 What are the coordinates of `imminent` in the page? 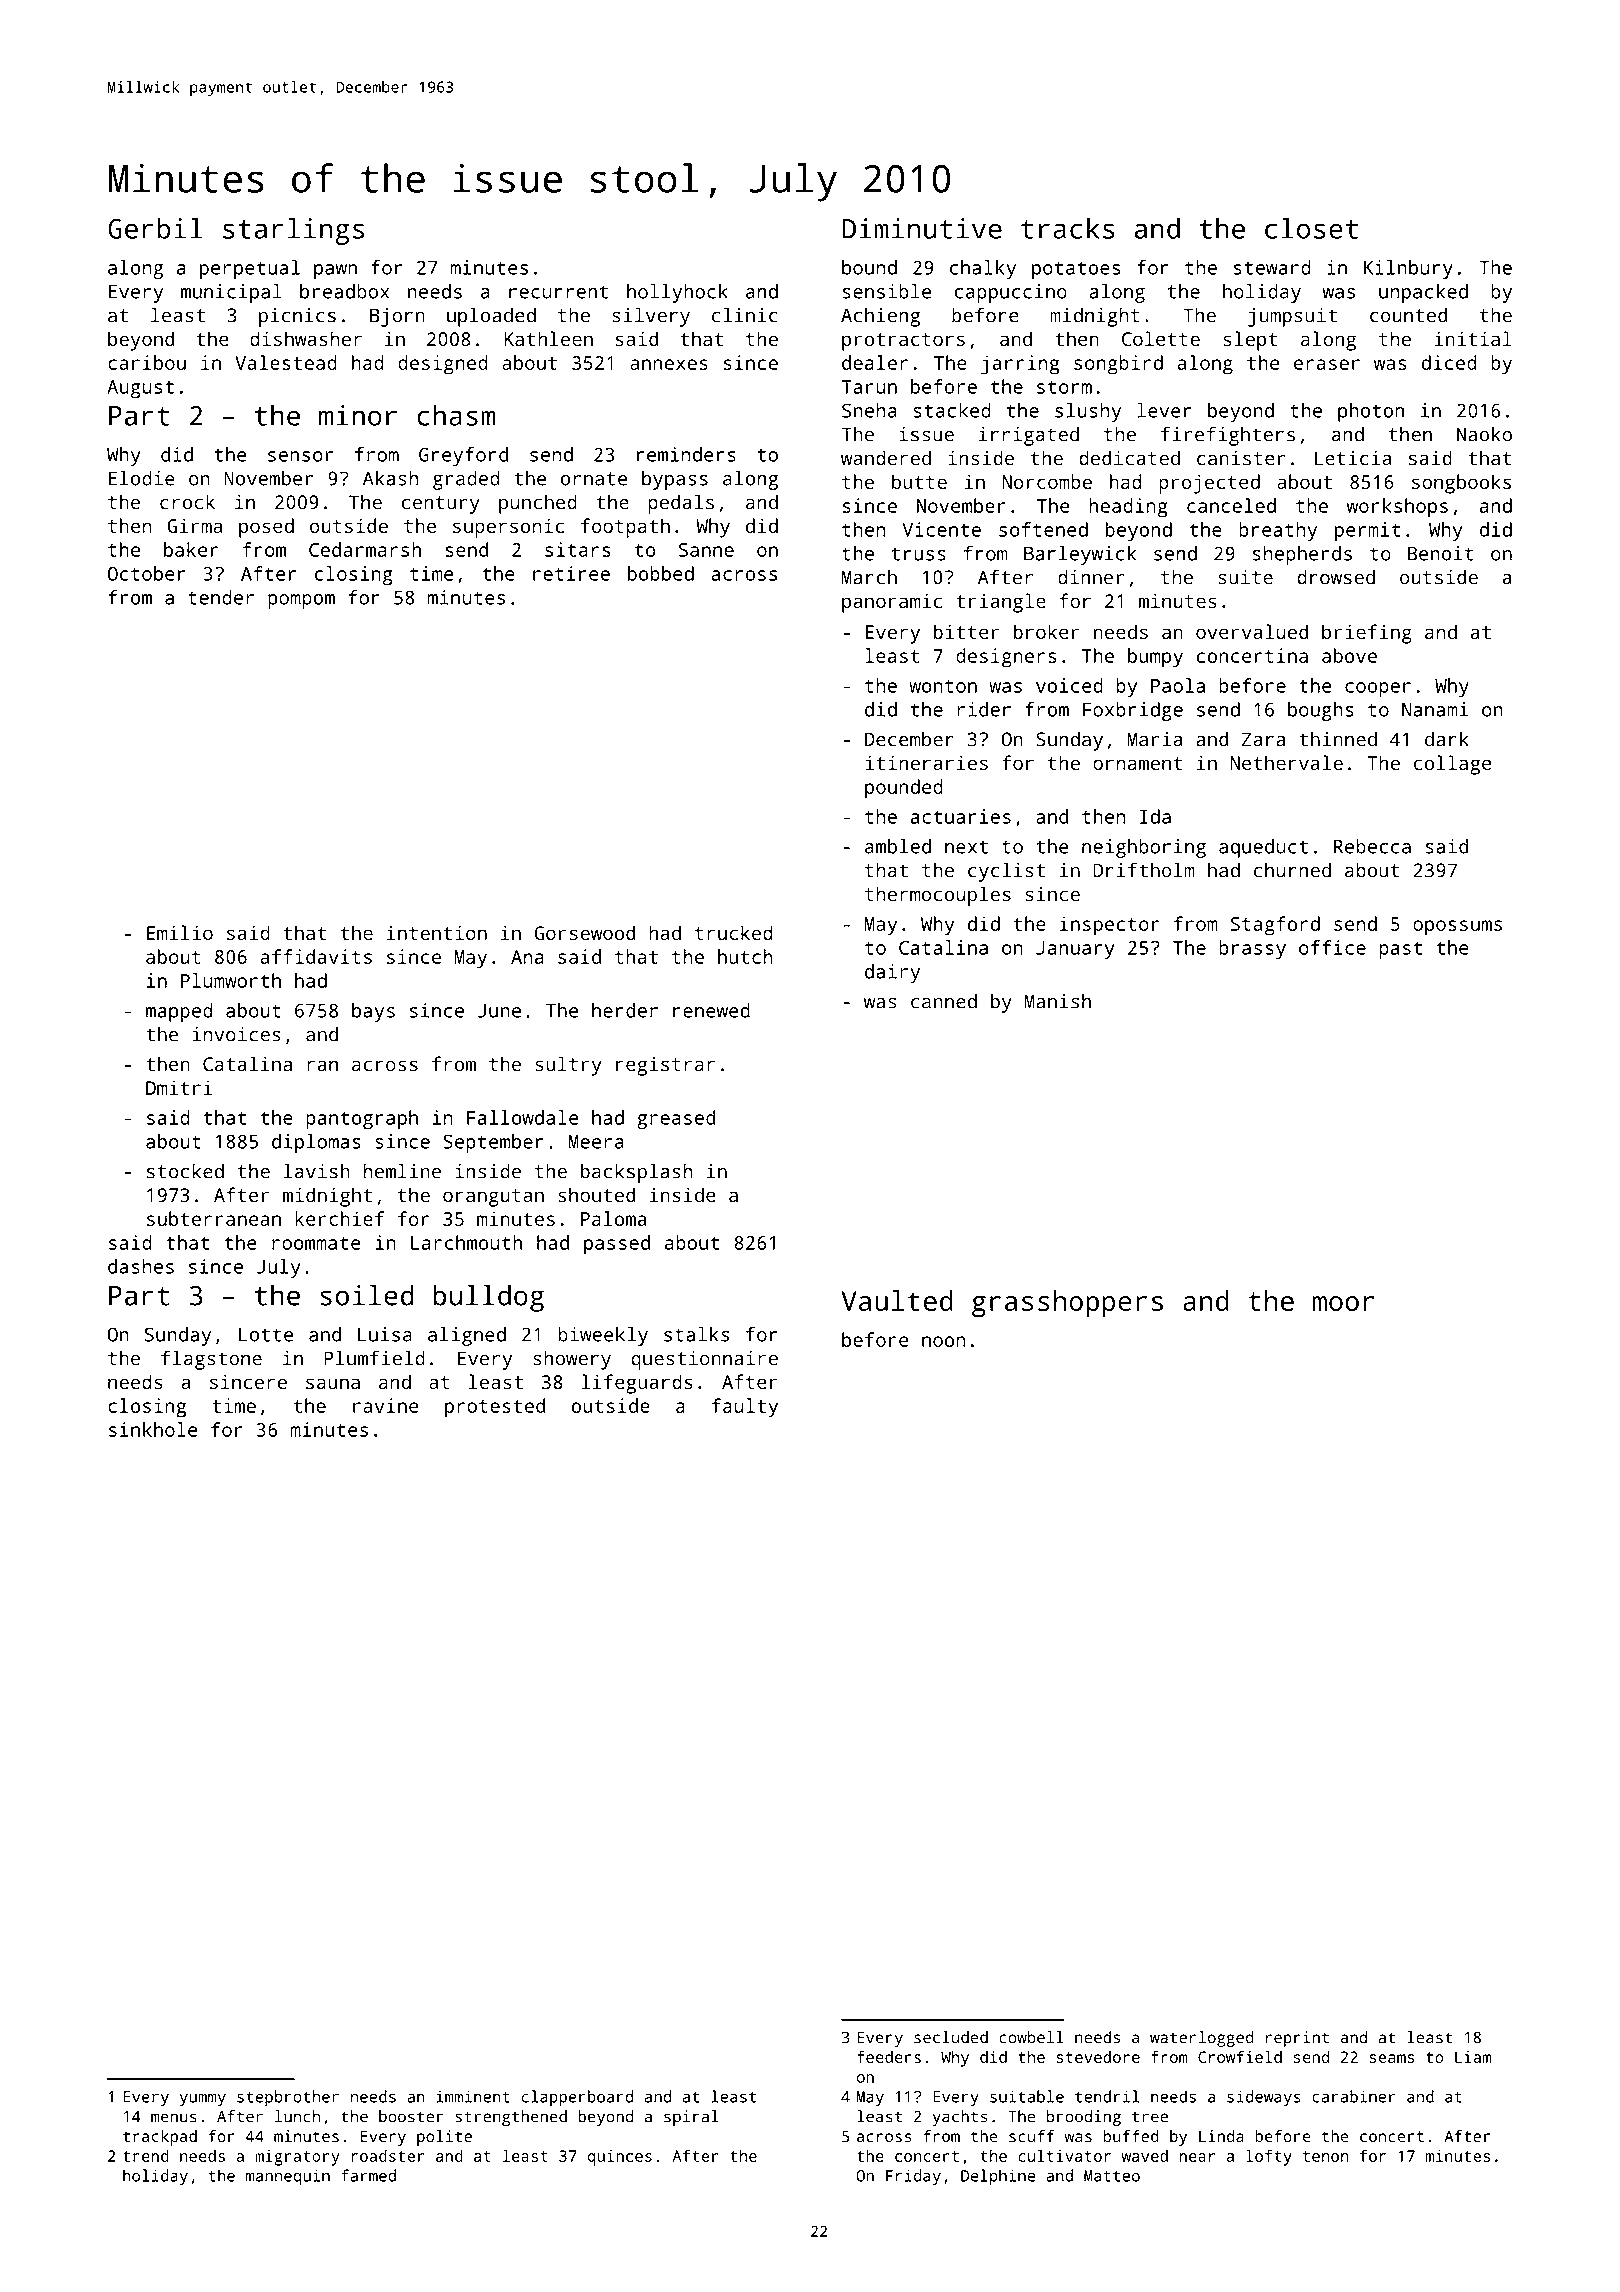 It's located at (473, 2096).
